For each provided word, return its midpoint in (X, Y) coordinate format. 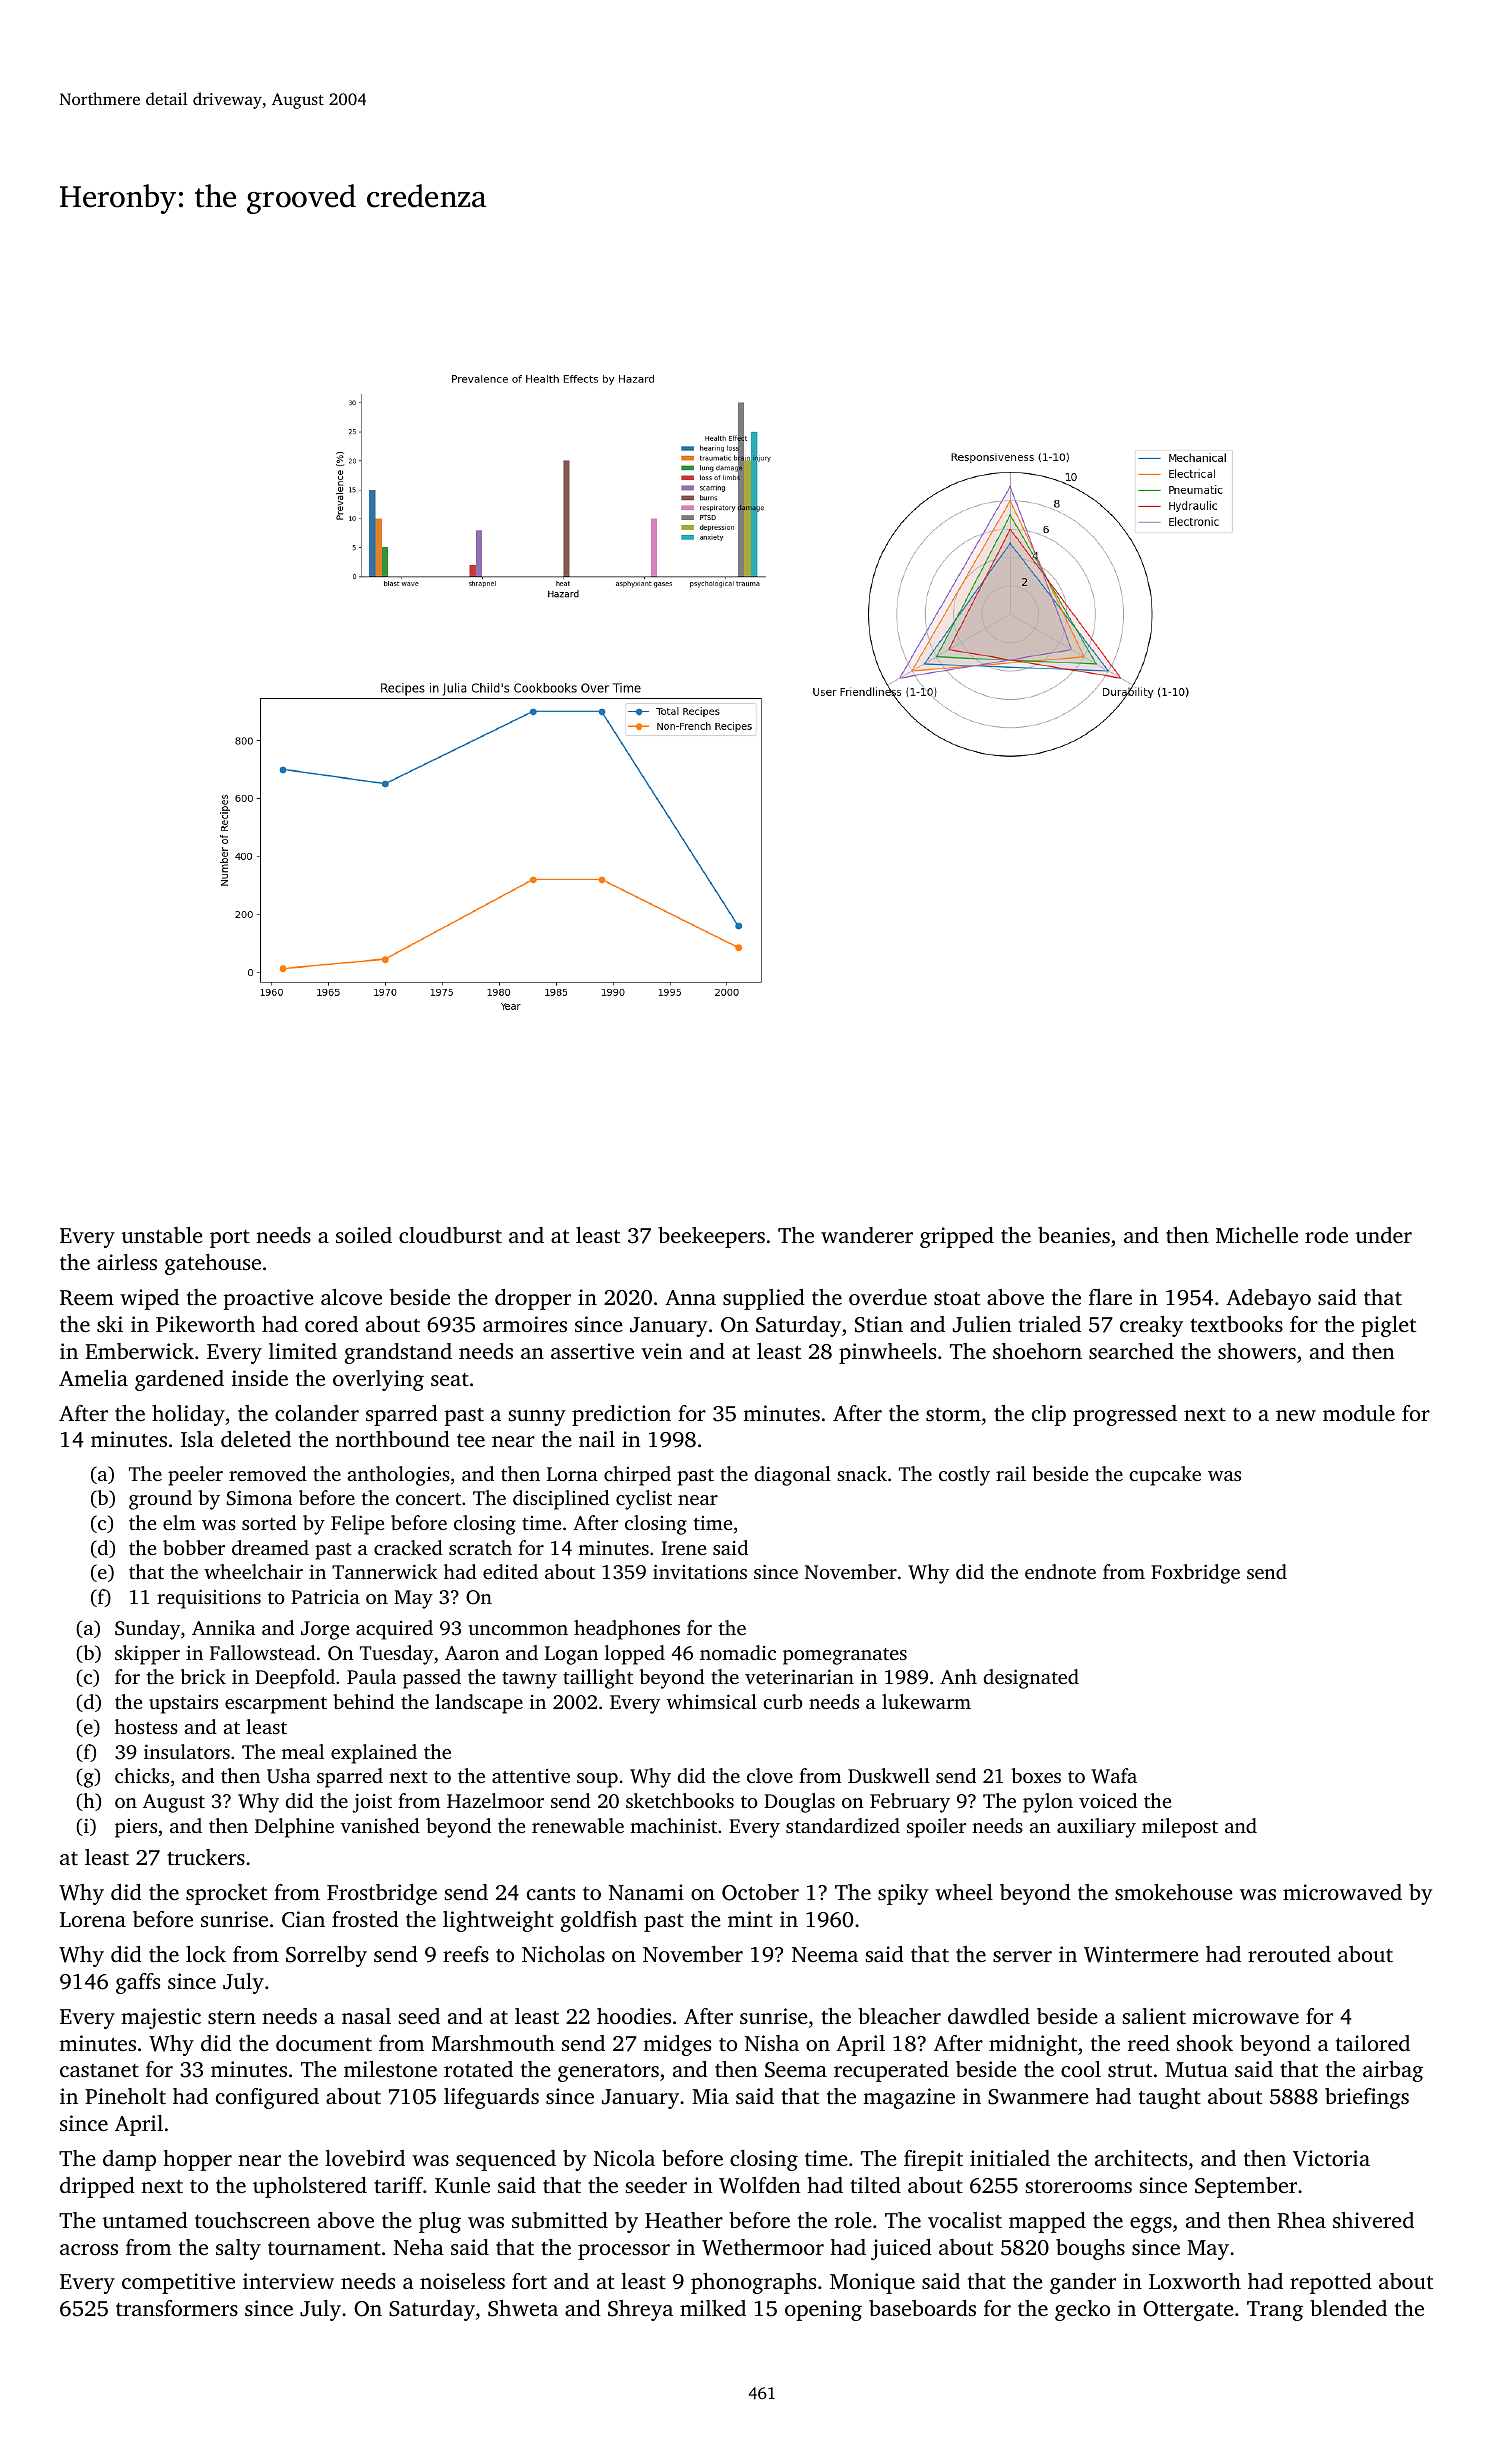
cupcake (1165, 1476)
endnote (1060, 1571)
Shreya (640, 2310)
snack (862, 1473)
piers (136, 1828)
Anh (958, 1676)
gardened (179, 1380)
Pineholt (125, 2096)
